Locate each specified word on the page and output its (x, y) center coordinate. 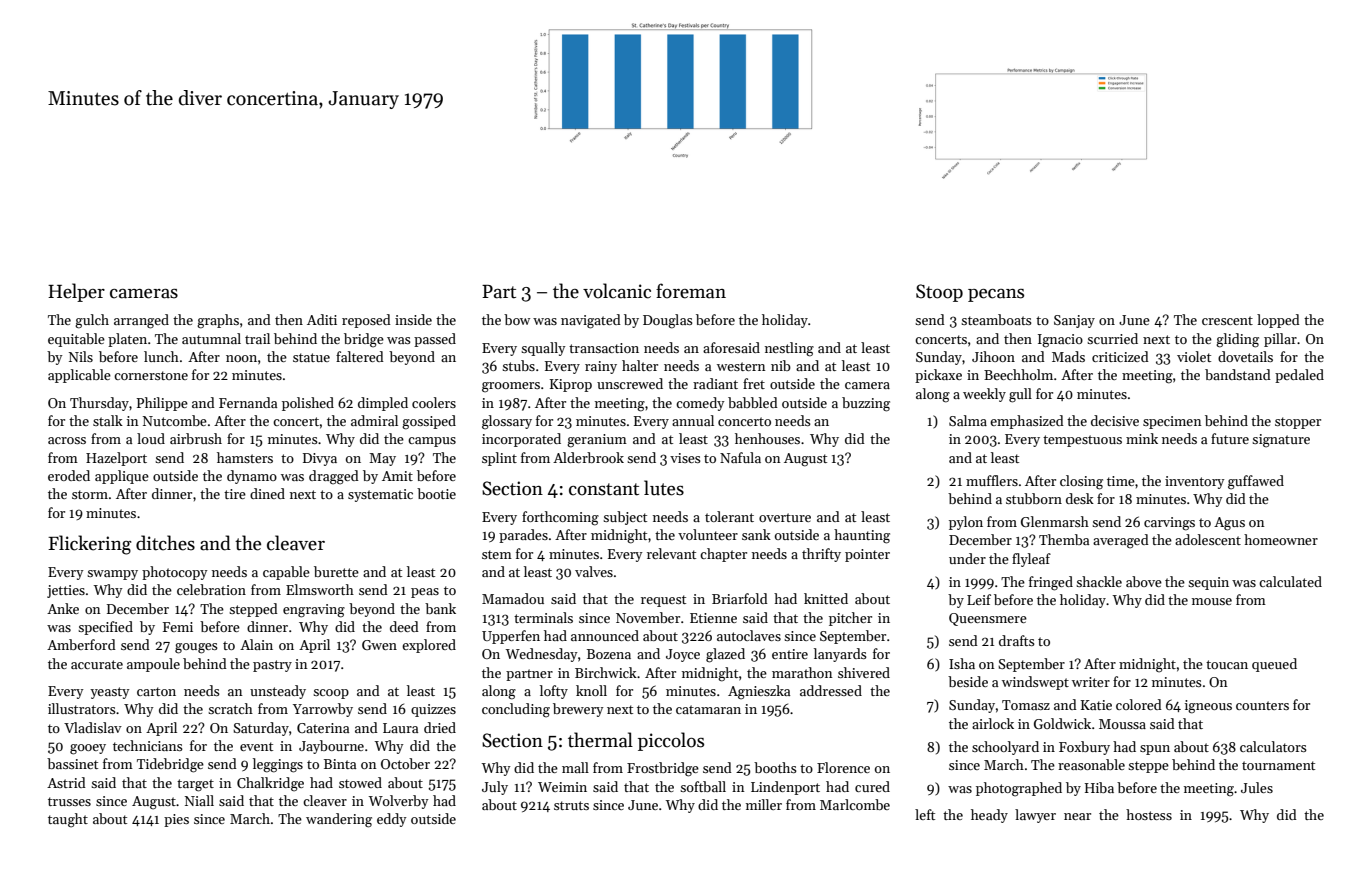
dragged (334, 477)
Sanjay (1074, 321)
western (741, 366)
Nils (81, 356)
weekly (984, 395)
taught (68, 820)
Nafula (740, 457)
